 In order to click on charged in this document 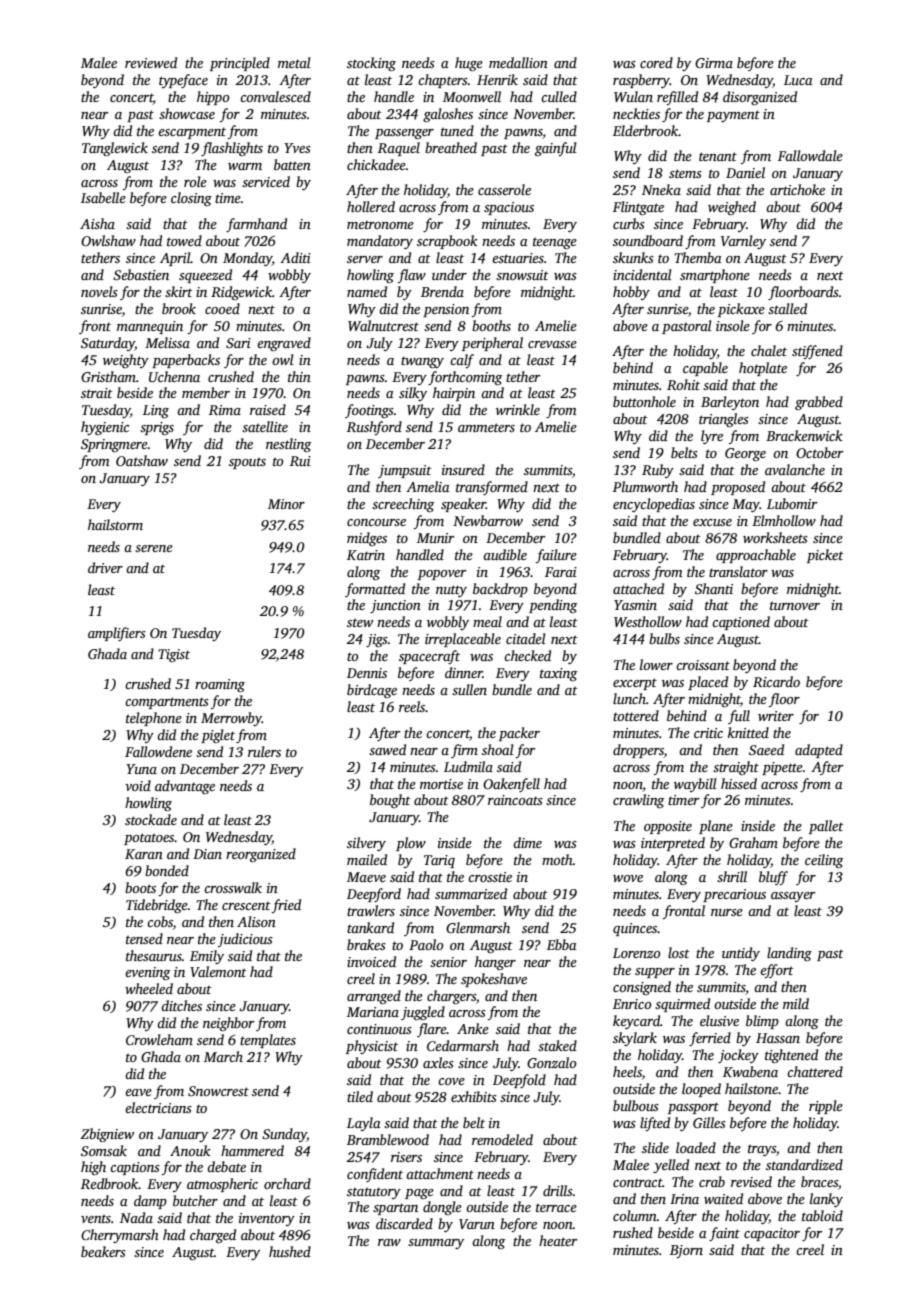, I will do `click(213, 1236)`.
